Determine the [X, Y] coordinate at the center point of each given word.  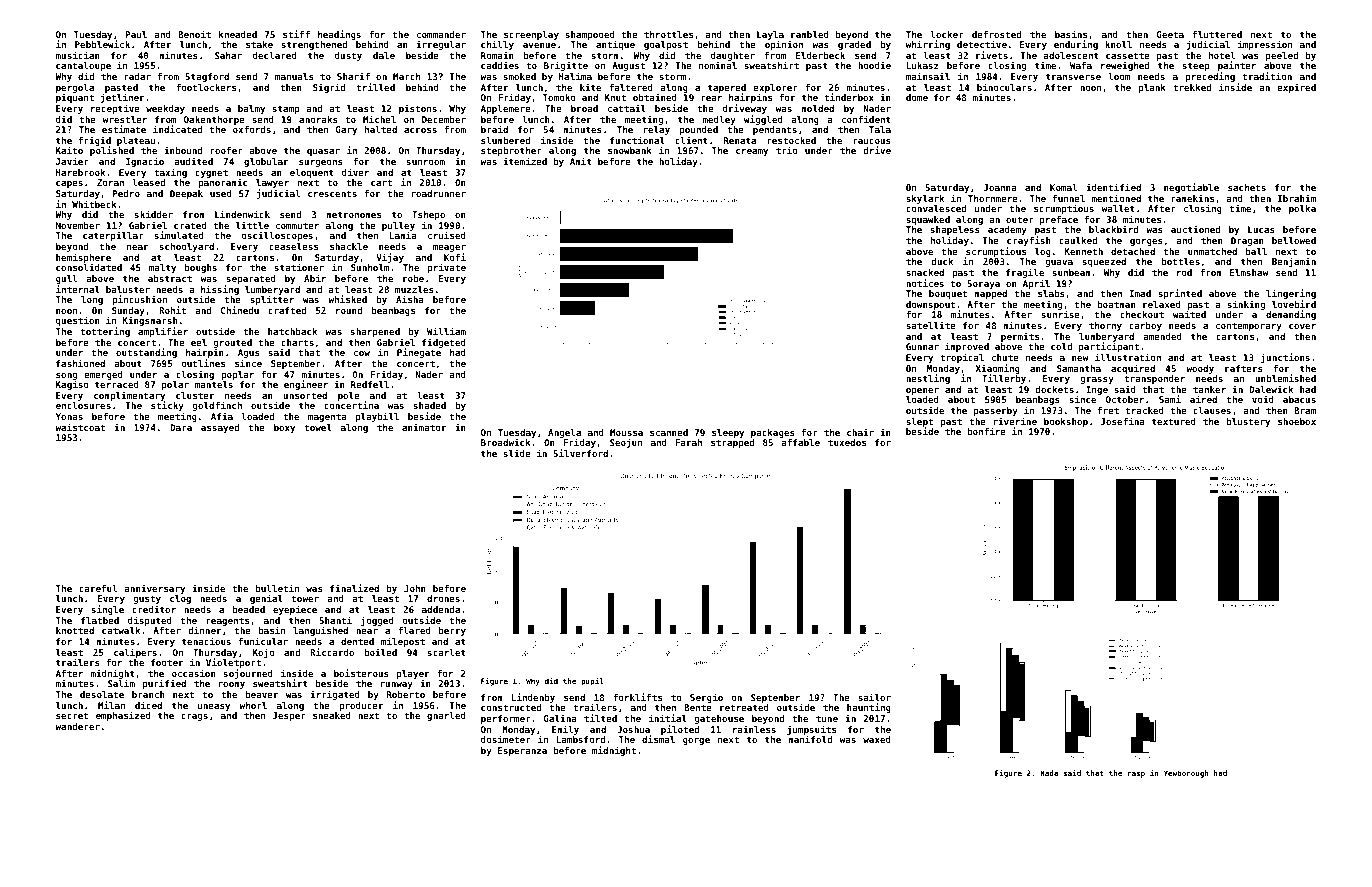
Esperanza [522, 751]
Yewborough [1186, 774]
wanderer [77, 726]
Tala [880, 129]
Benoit [194, 34]
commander [441, 34]
